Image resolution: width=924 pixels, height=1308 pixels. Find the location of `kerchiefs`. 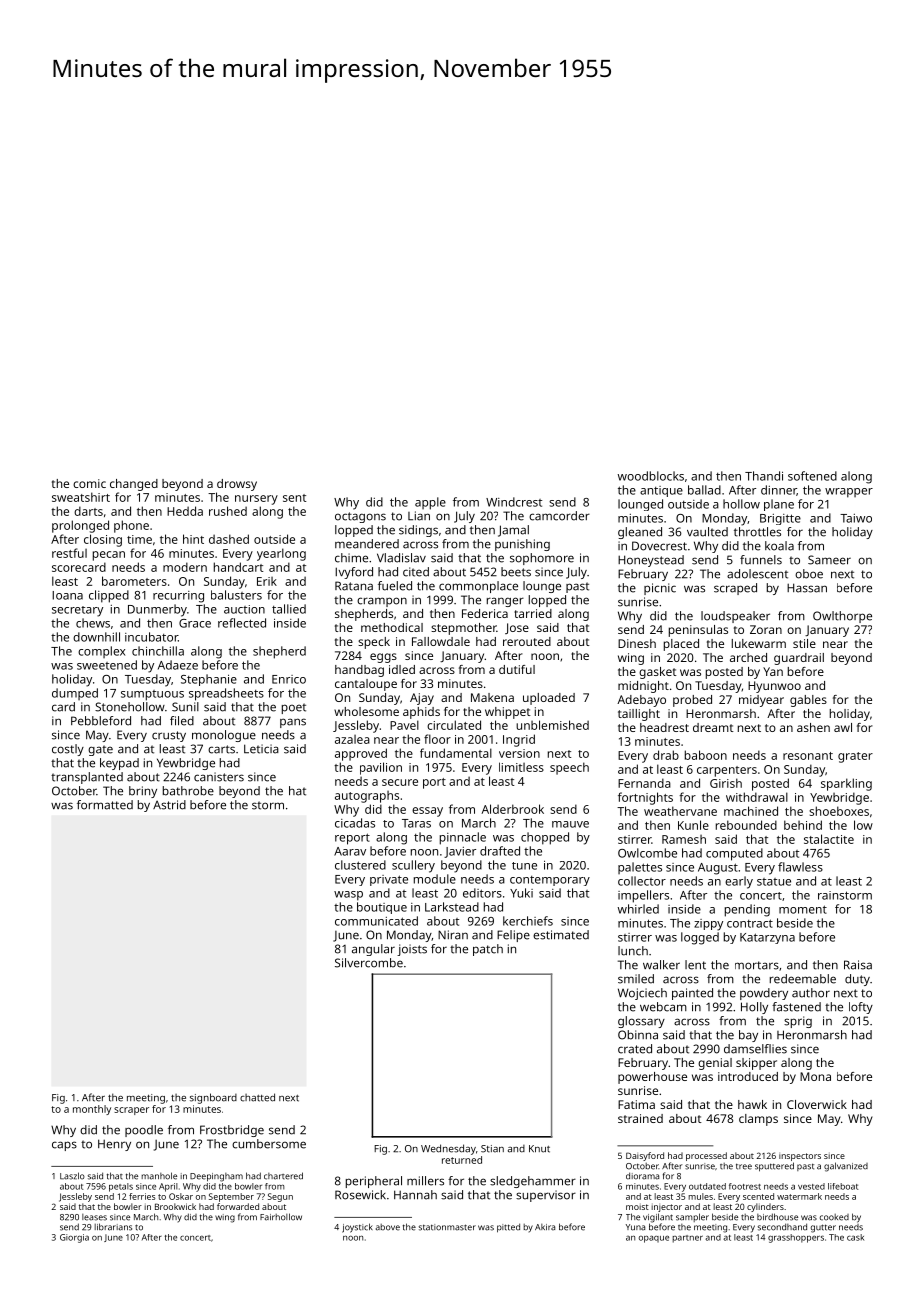

kerchiefs is located at coordinates (528, 921).
